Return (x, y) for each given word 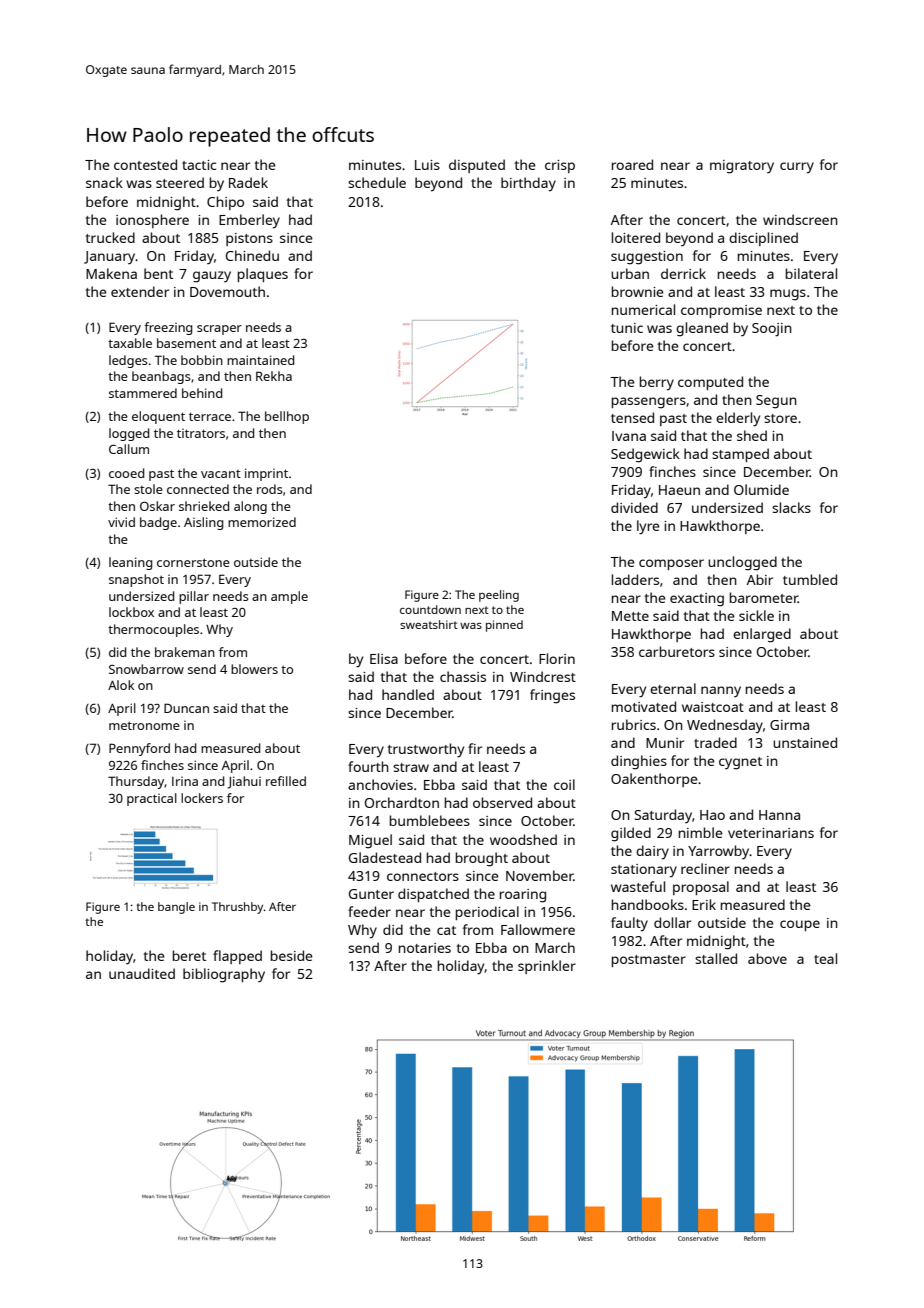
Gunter (371, 894)
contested (145, 164)
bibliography (224, 975)
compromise (721, 311)
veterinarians (771, 833)
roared (632, 164)
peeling (499, 596)
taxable (130, 343)
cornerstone (193, 562)
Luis (427, 165)
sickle (756, 615)
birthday (528, 184)
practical (152, 799)
